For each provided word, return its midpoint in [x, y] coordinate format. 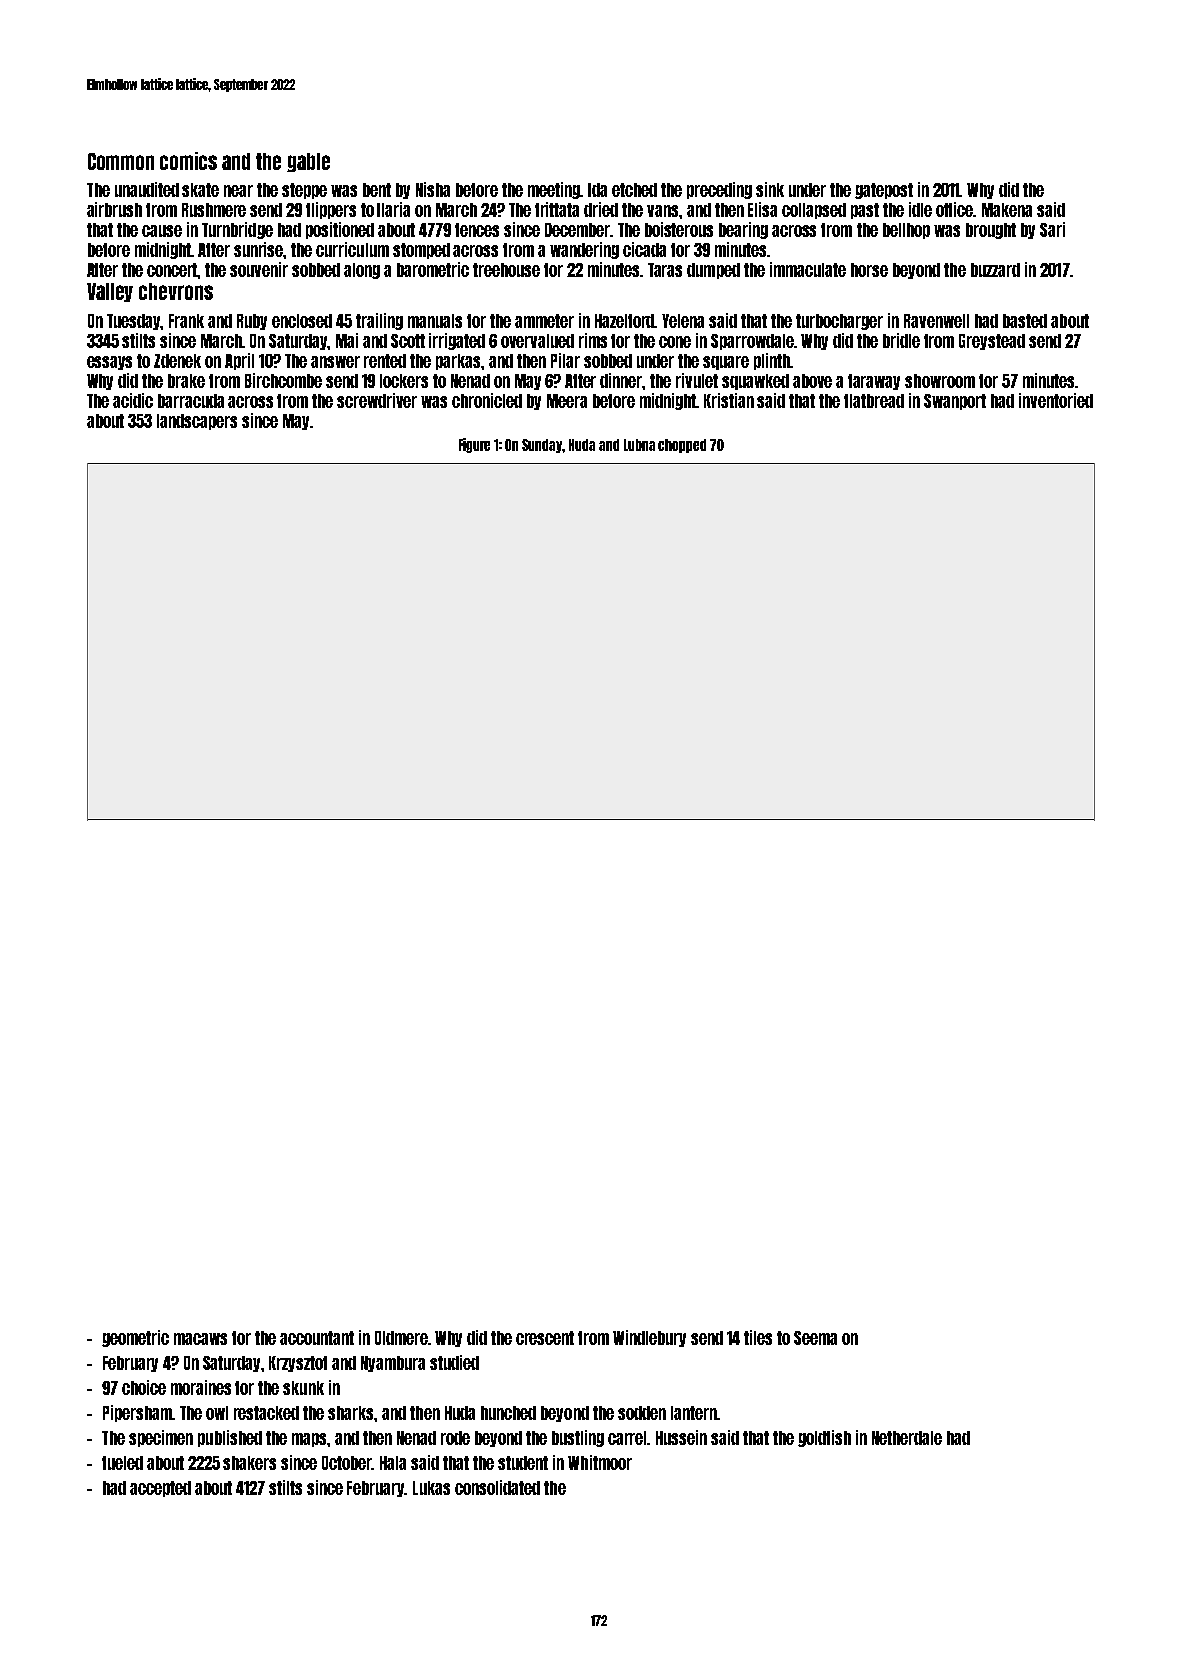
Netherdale [907, 1438]
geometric [135, 1338]
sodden [642, 1413]
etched [634, 190]
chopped [682, 446]
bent [377, 190]
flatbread [874, 401]
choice [144, 1387]
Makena [1007, 210]
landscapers [197, 422]
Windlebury [649, 1338]
